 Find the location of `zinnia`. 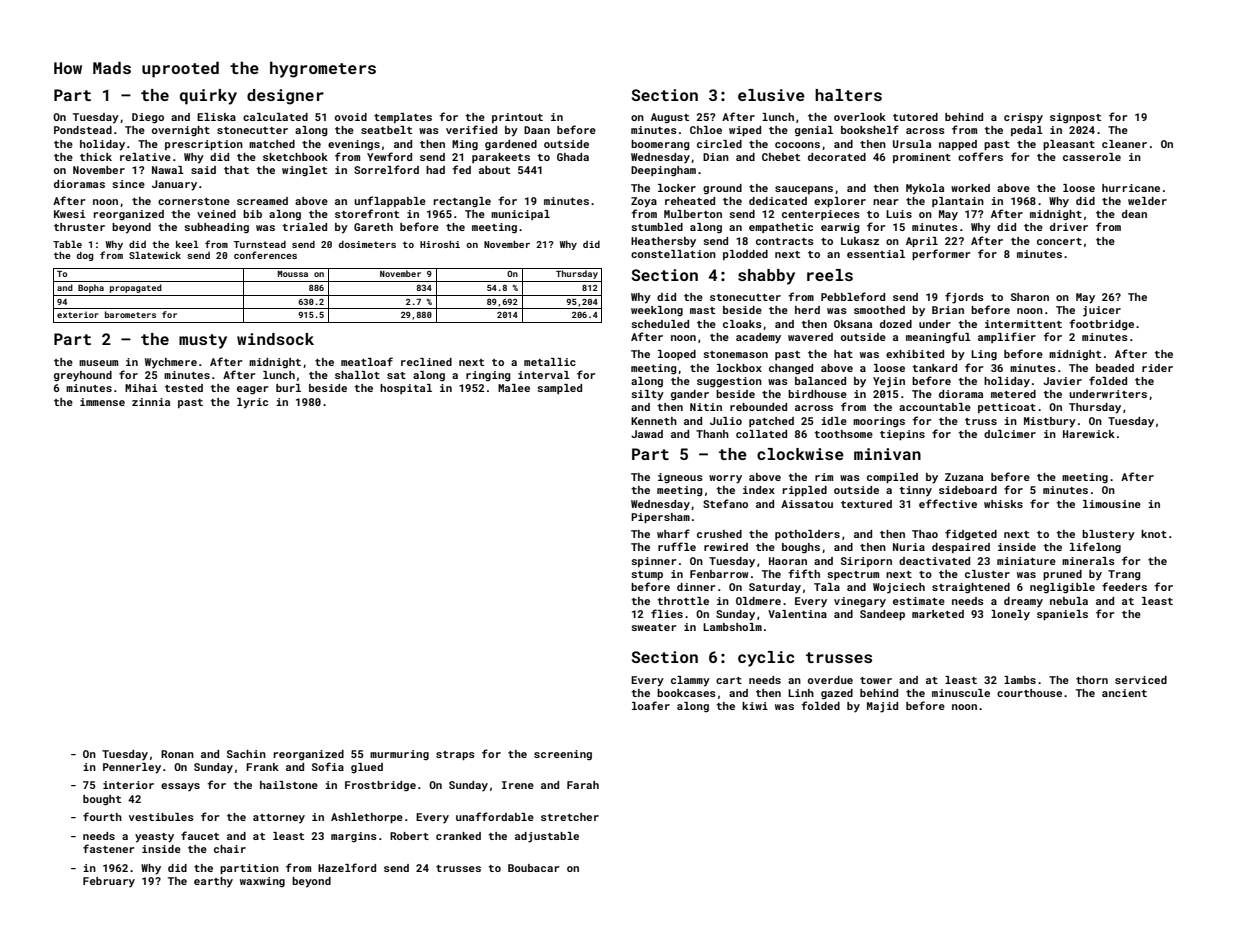

zinnia is located at coordinates (151, 402).
